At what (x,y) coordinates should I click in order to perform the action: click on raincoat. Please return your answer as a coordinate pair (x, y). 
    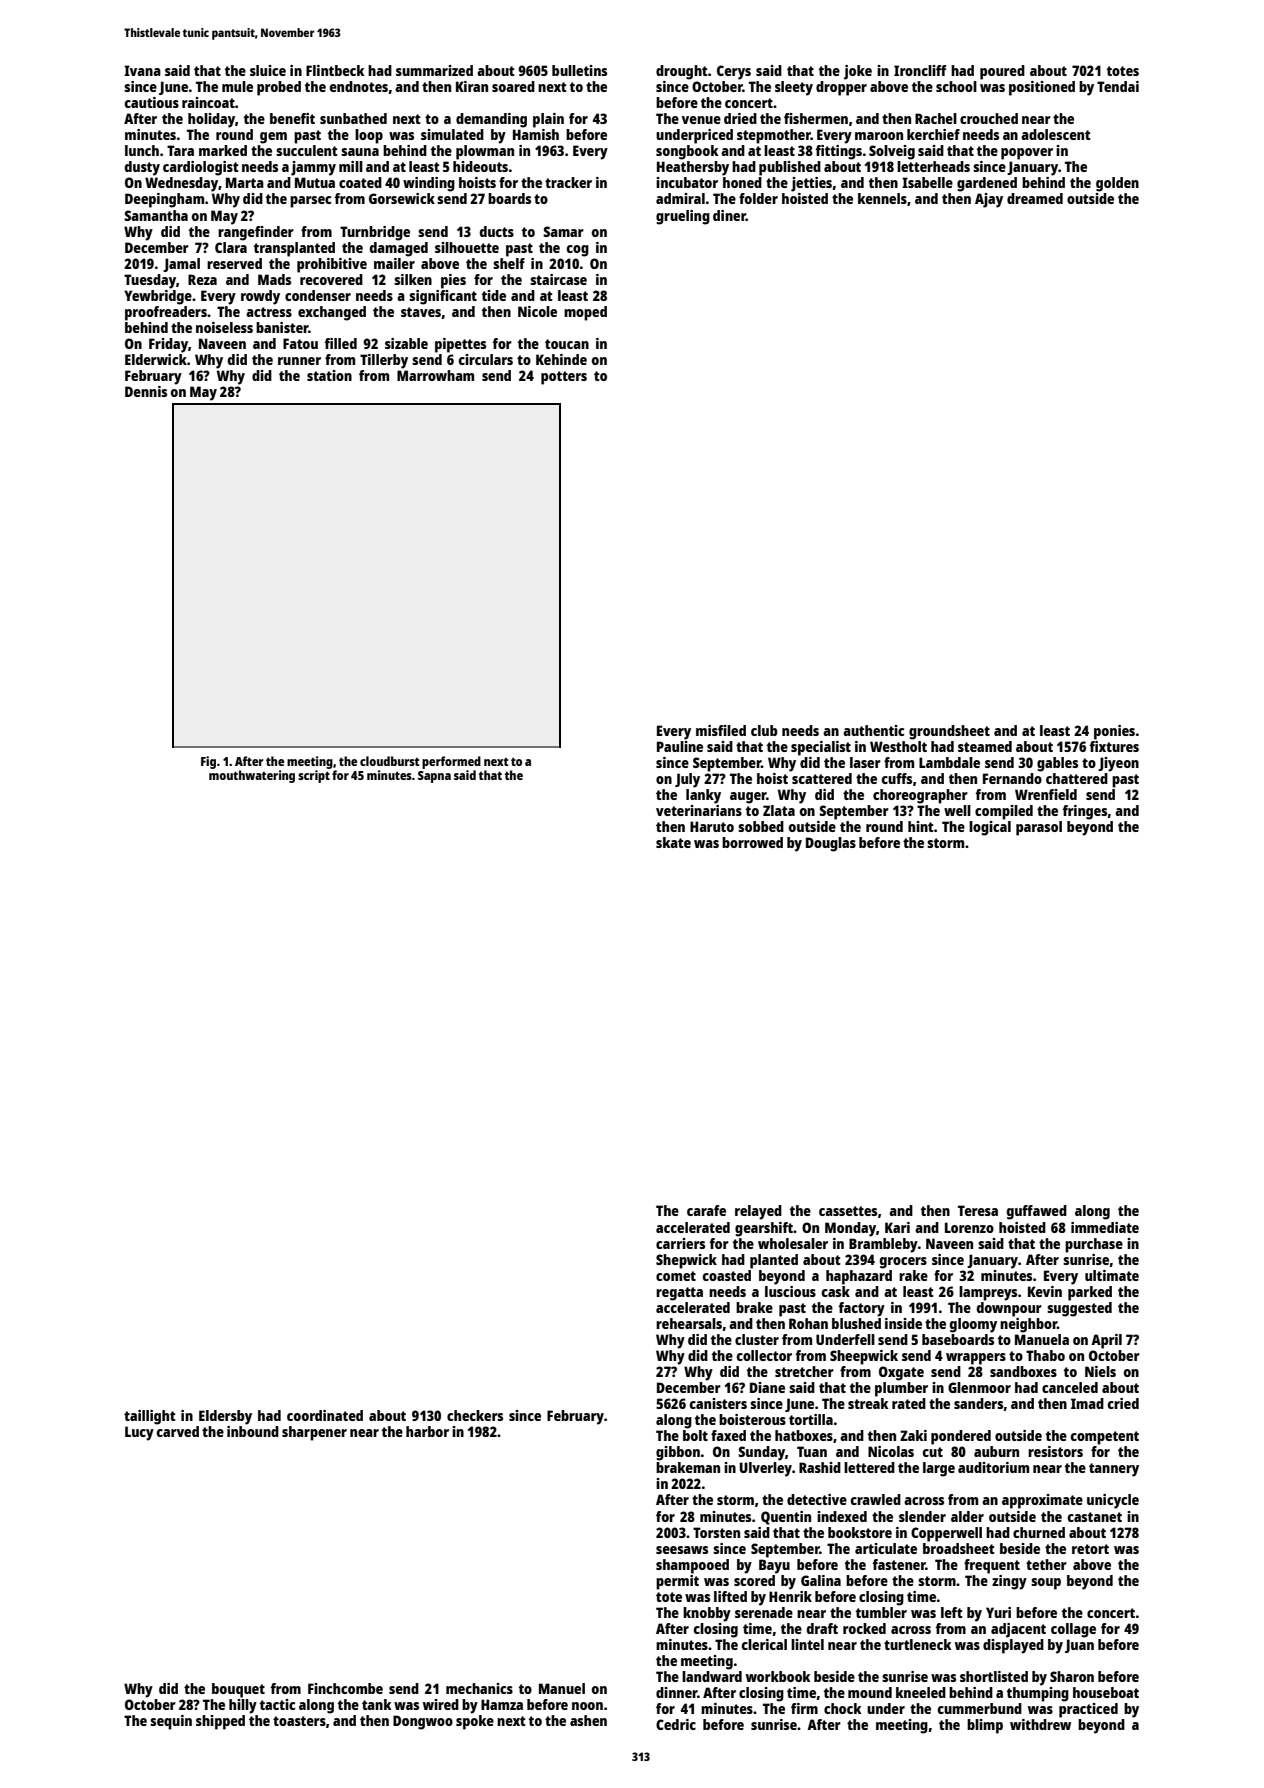
    Looking at the image, I should click on (208, 102).
